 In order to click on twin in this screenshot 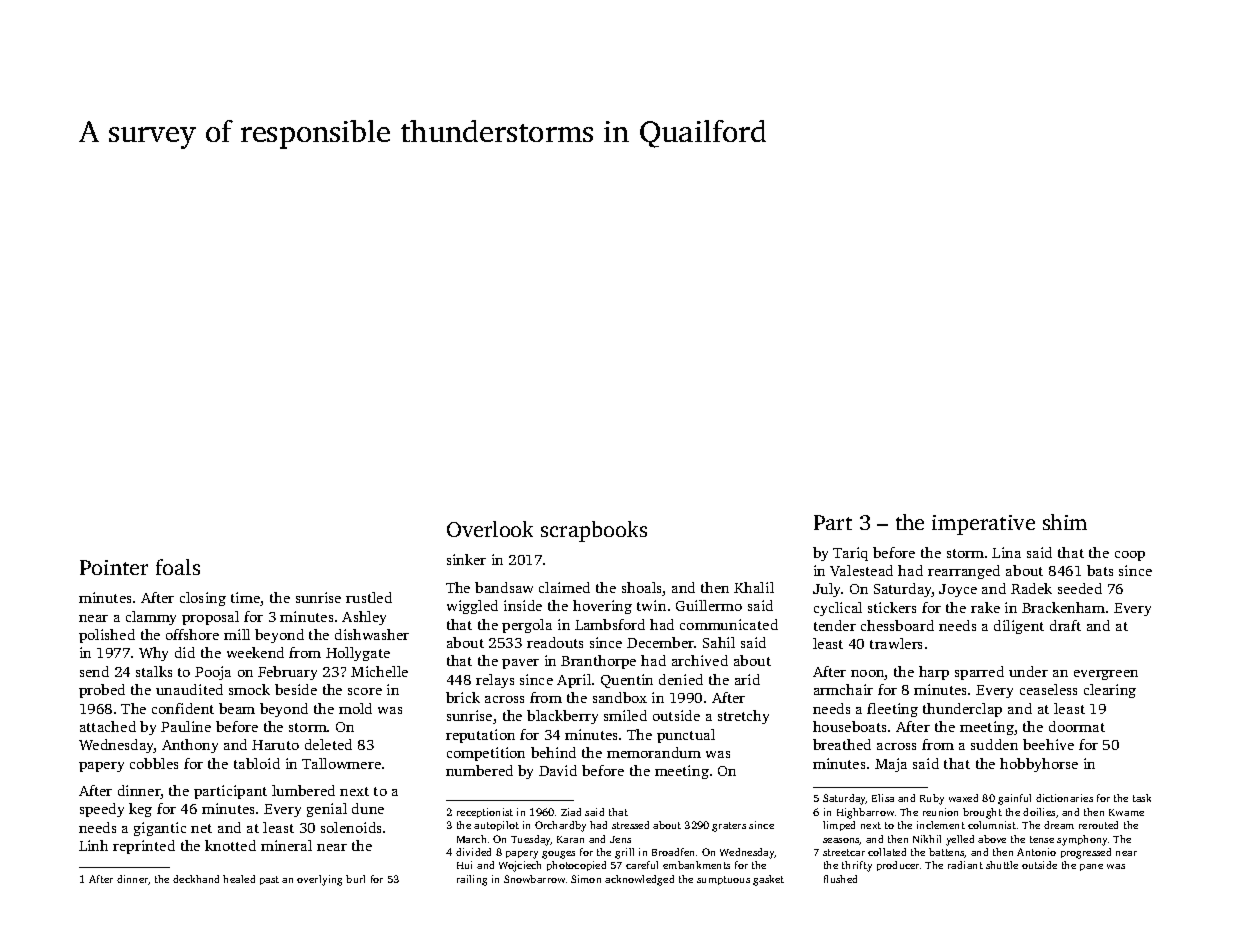, I will do `click(651, 605)`.
